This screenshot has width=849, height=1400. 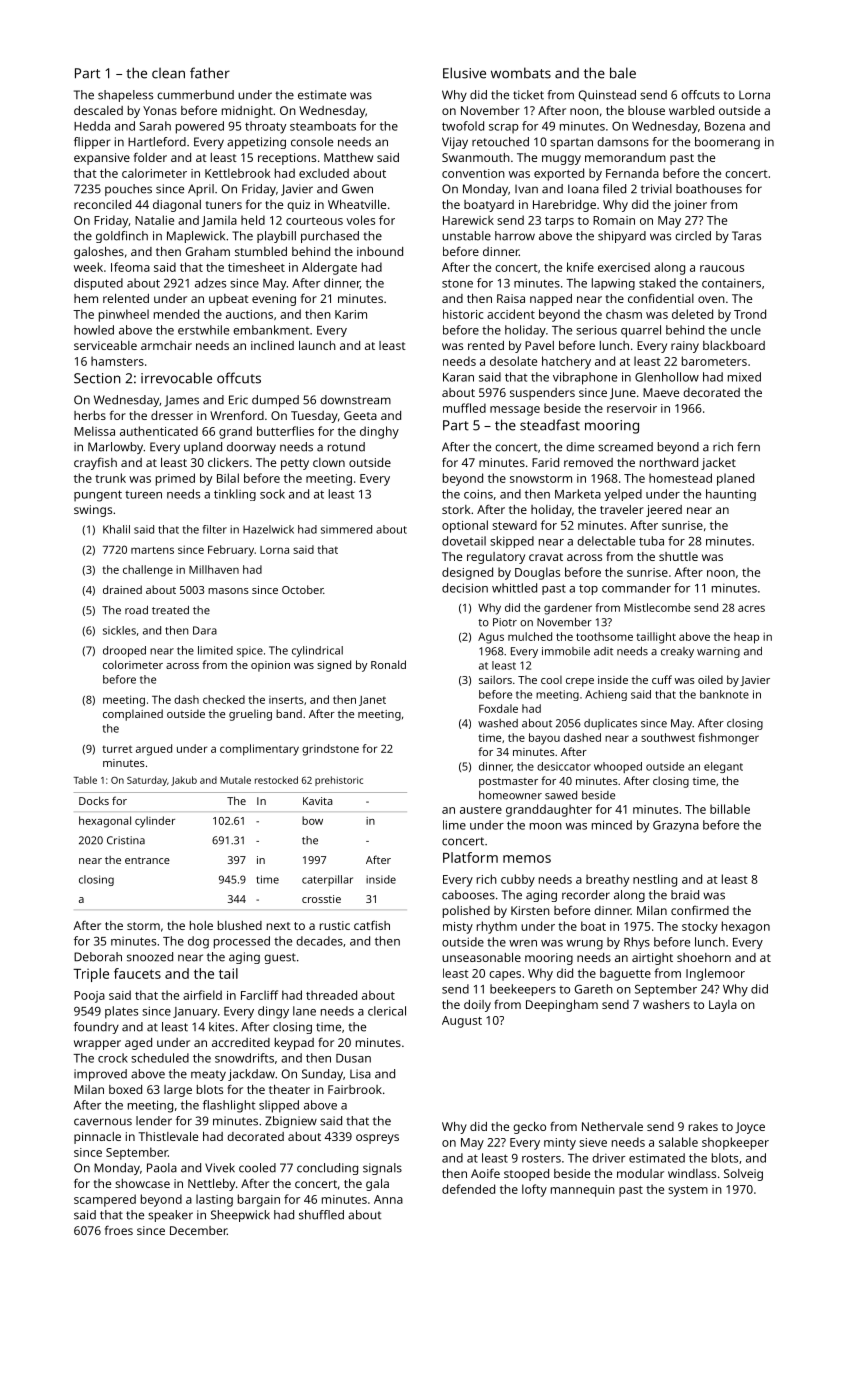 I want to click on system, so click(x=688, y=1191).
